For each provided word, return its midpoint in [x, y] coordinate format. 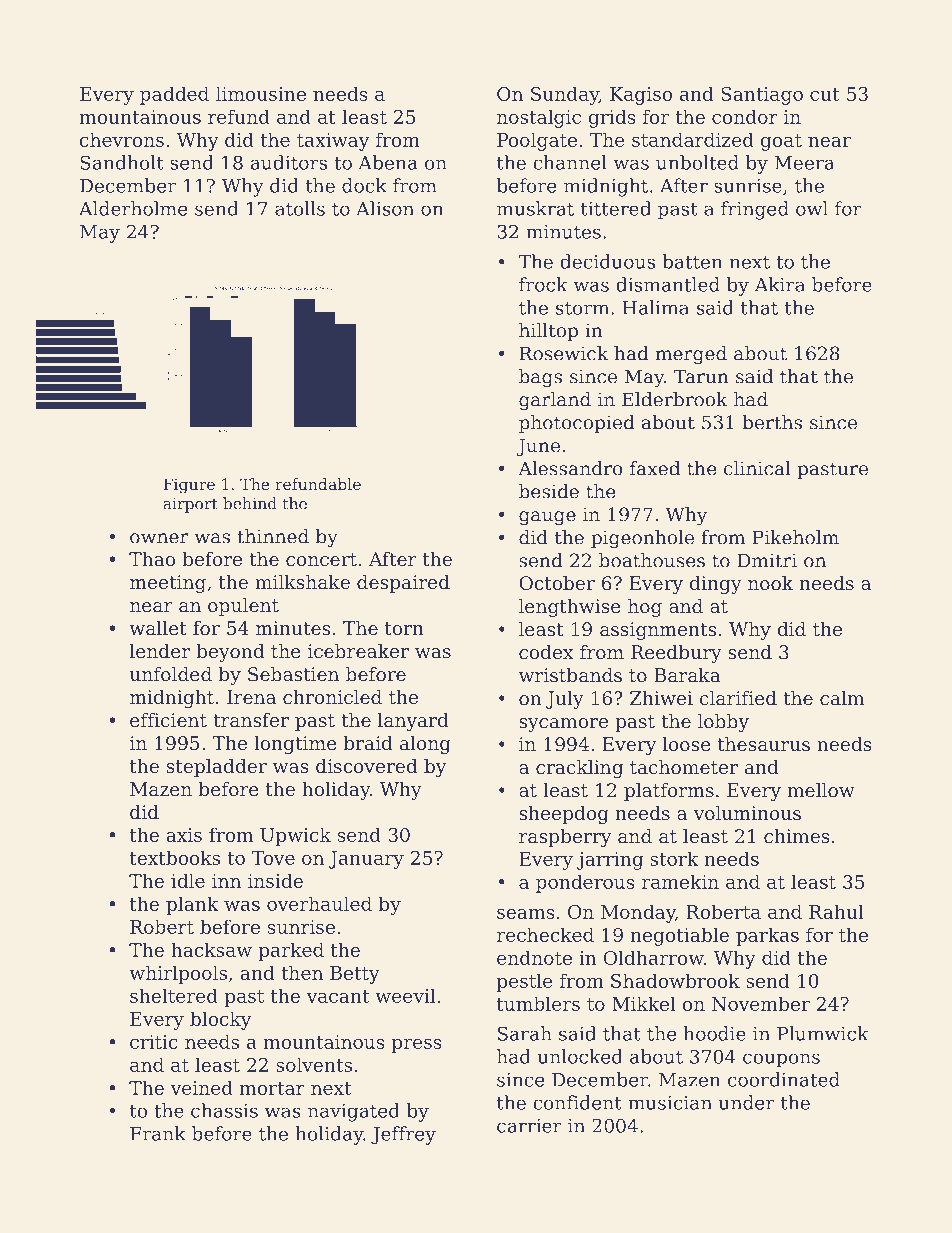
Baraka [687, 675]
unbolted [697, 162]
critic [154, 1042]
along [425, 745]
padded [174, 95]
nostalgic [539, 118]
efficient [168, 720]
